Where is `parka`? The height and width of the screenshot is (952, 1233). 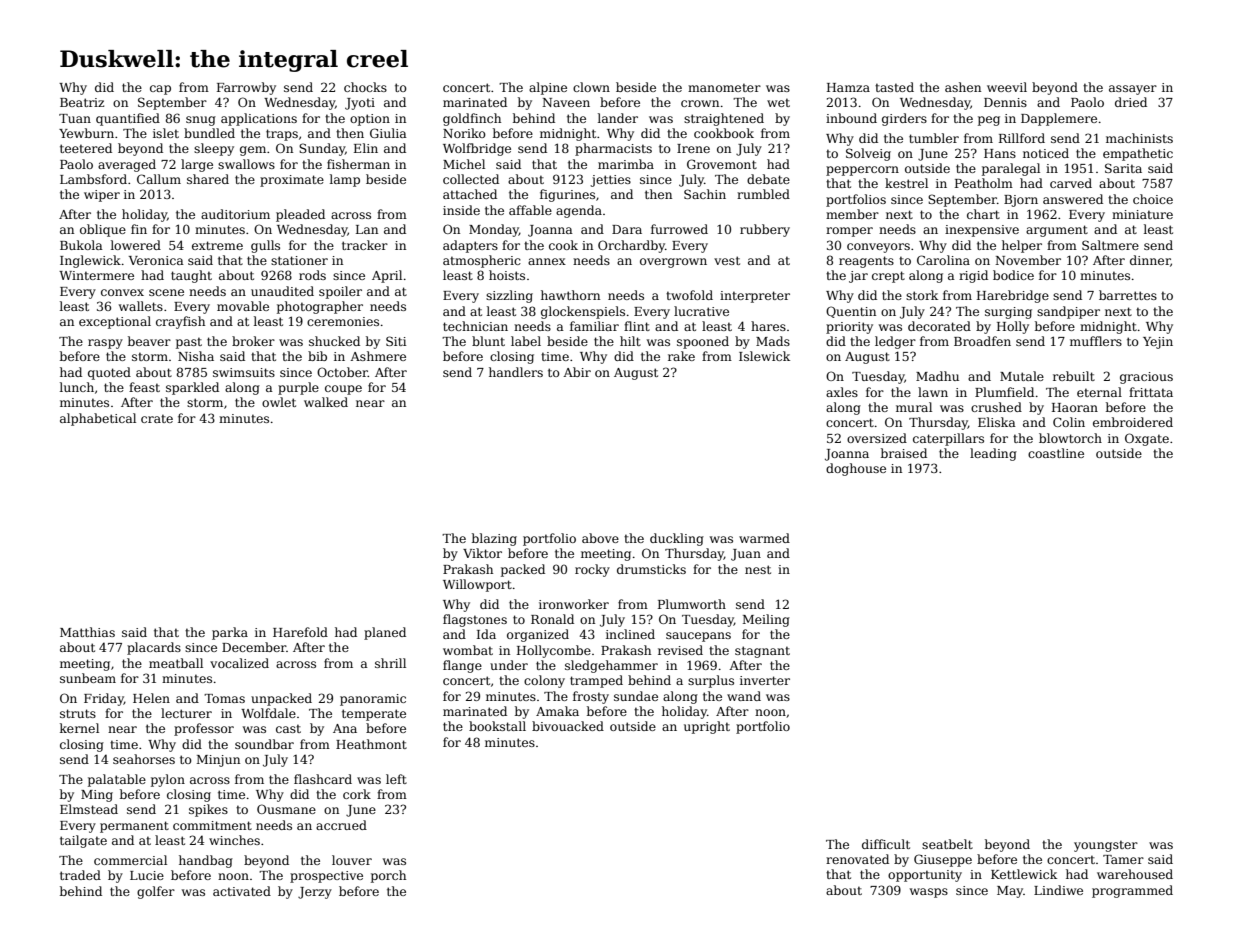 parka is located at coordinates (230, 633).
